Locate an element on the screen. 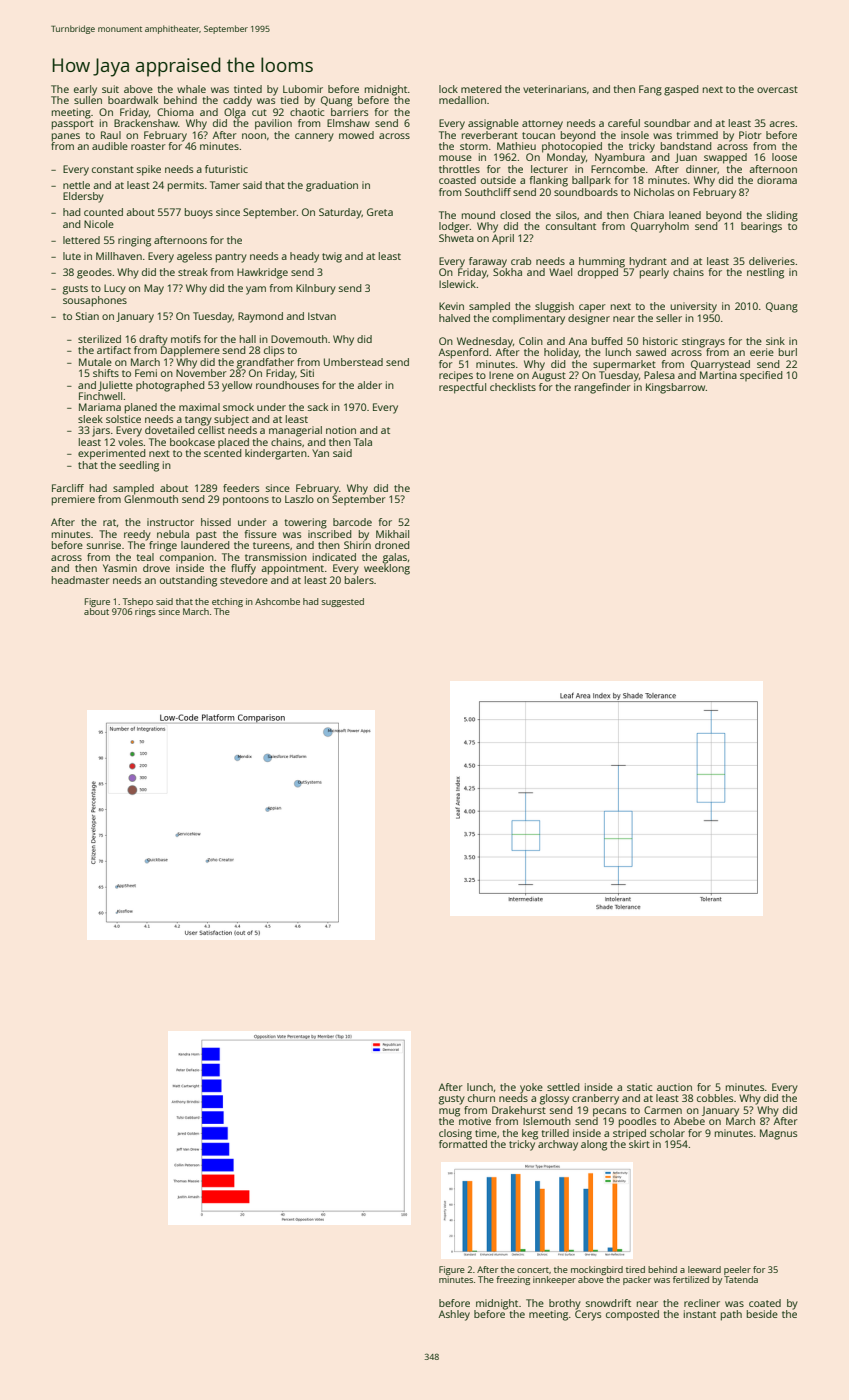 The height and width of the screenshot is (1400, 849). maximal is located at coordinates (199, 407).
